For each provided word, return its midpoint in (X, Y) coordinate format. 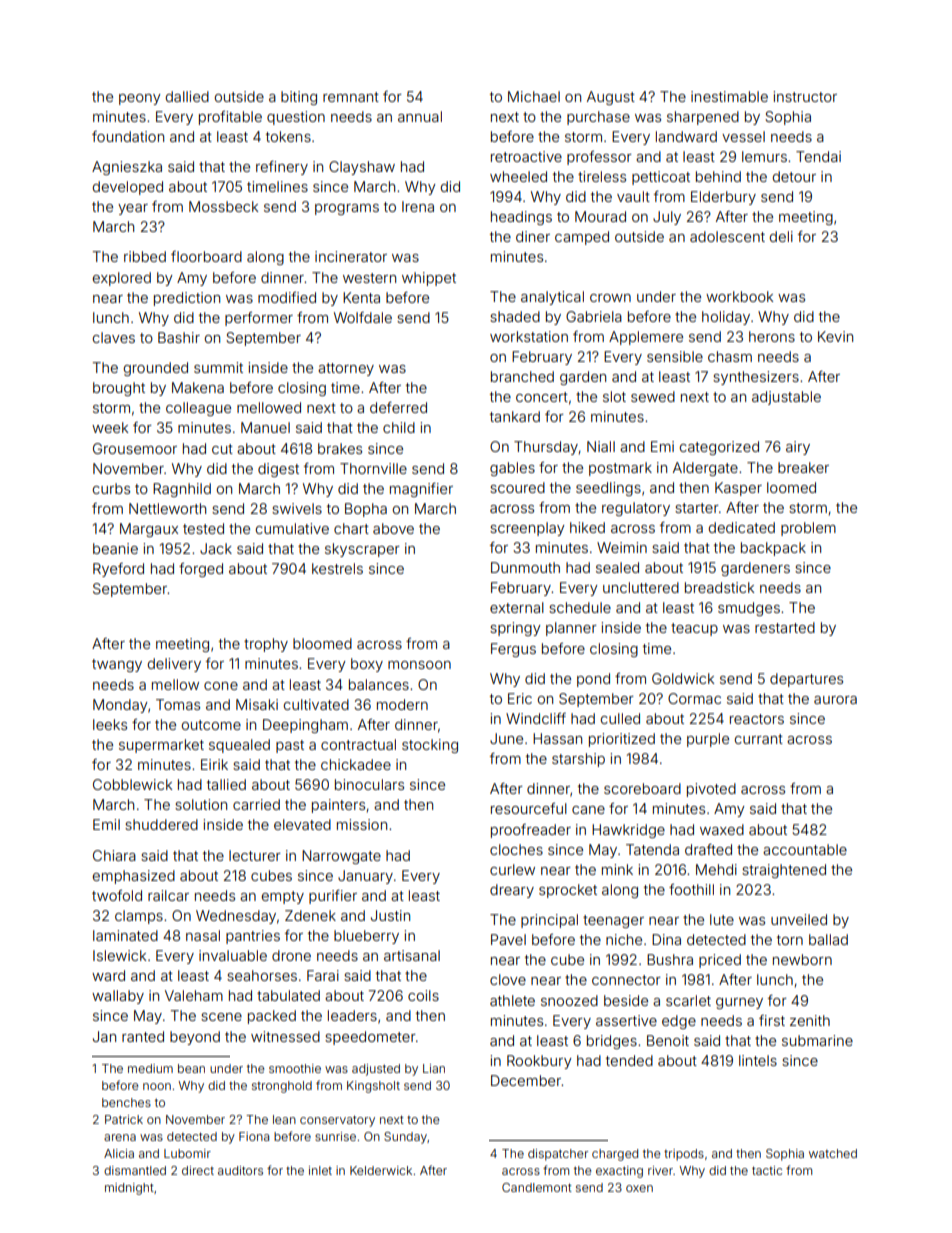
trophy (266, 645)
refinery (282, 168)
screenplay (527, 529)
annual (420, 116)
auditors (240, 1170)
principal (549, 921)
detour (794, 176)
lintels (758, 1060)
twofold (117, 895)
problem (808, 529)
